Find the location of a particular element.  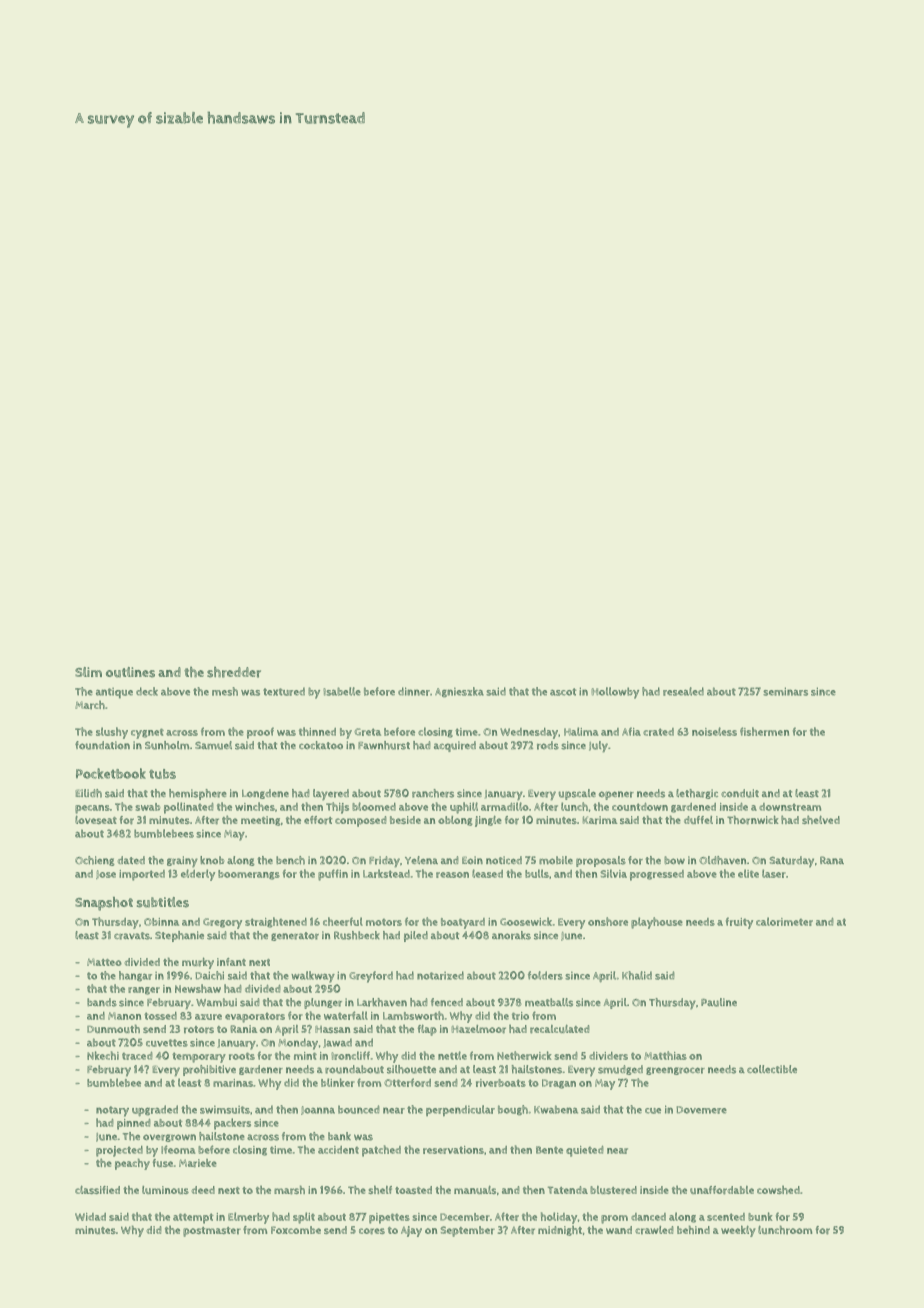

dated is located at coordinates (131, 860).
